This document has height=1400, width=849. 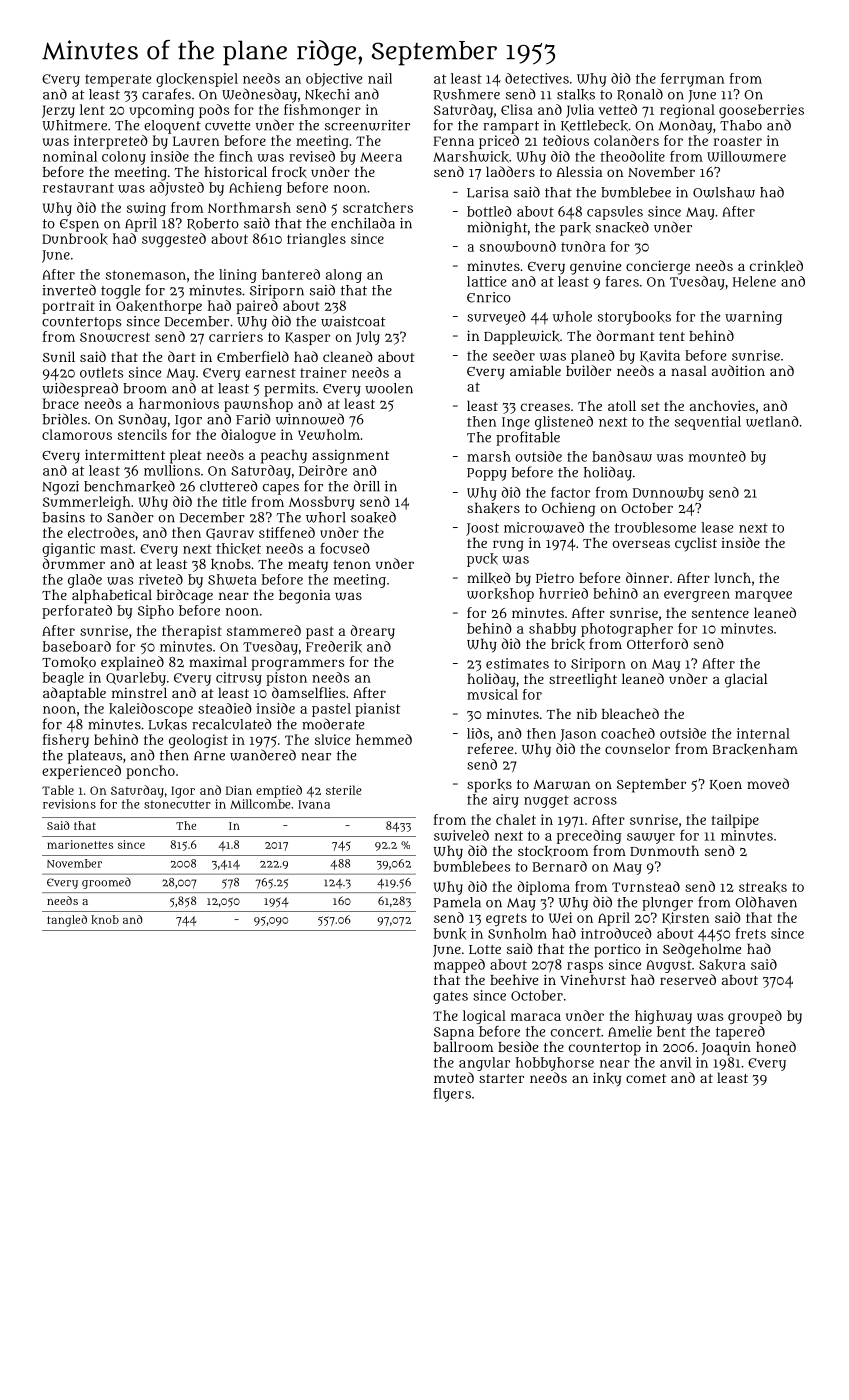 I want to click on midnight, so click(x=497, y=228).
